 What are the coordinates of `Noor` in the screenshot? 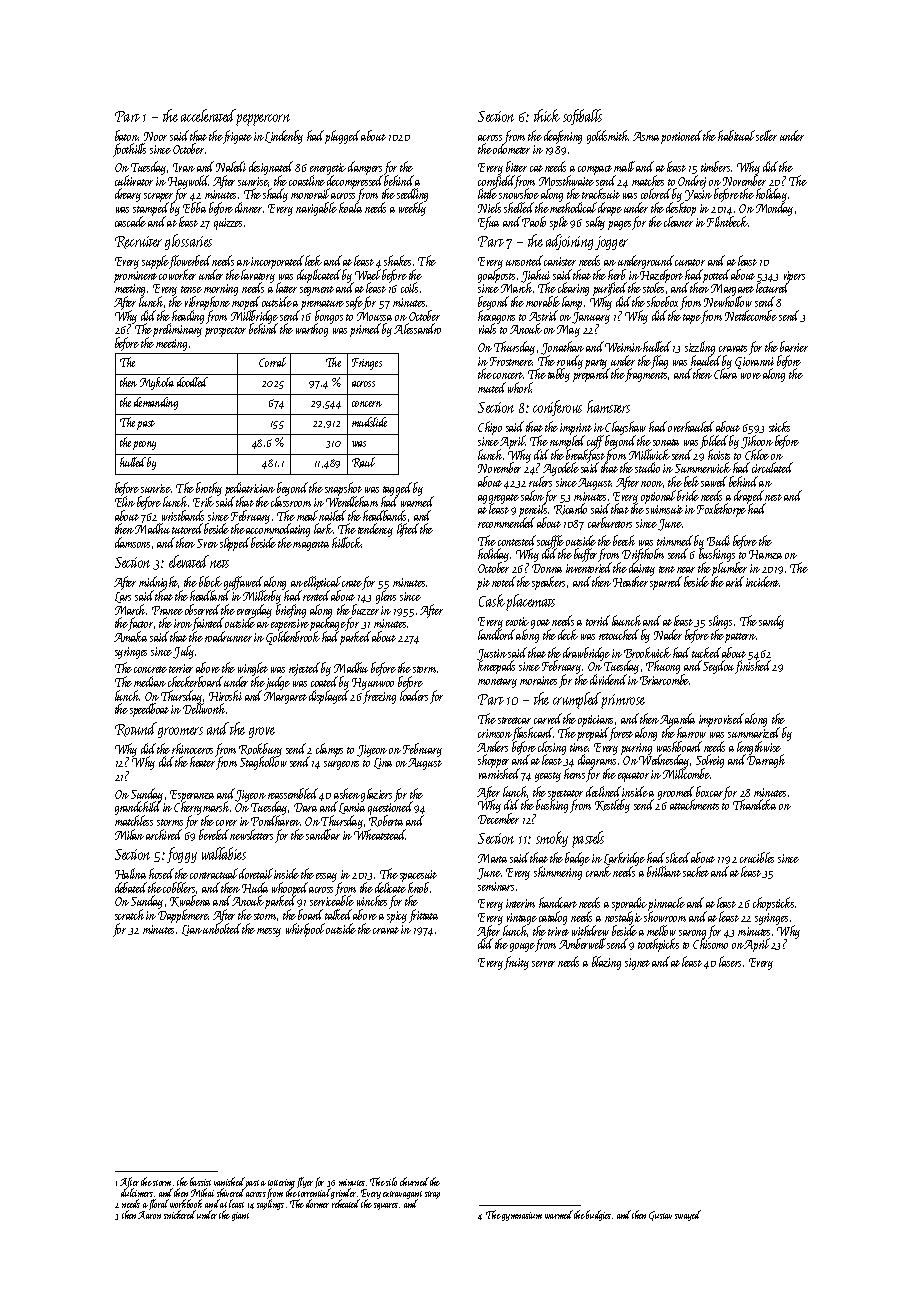 It's located at (155, 136).
